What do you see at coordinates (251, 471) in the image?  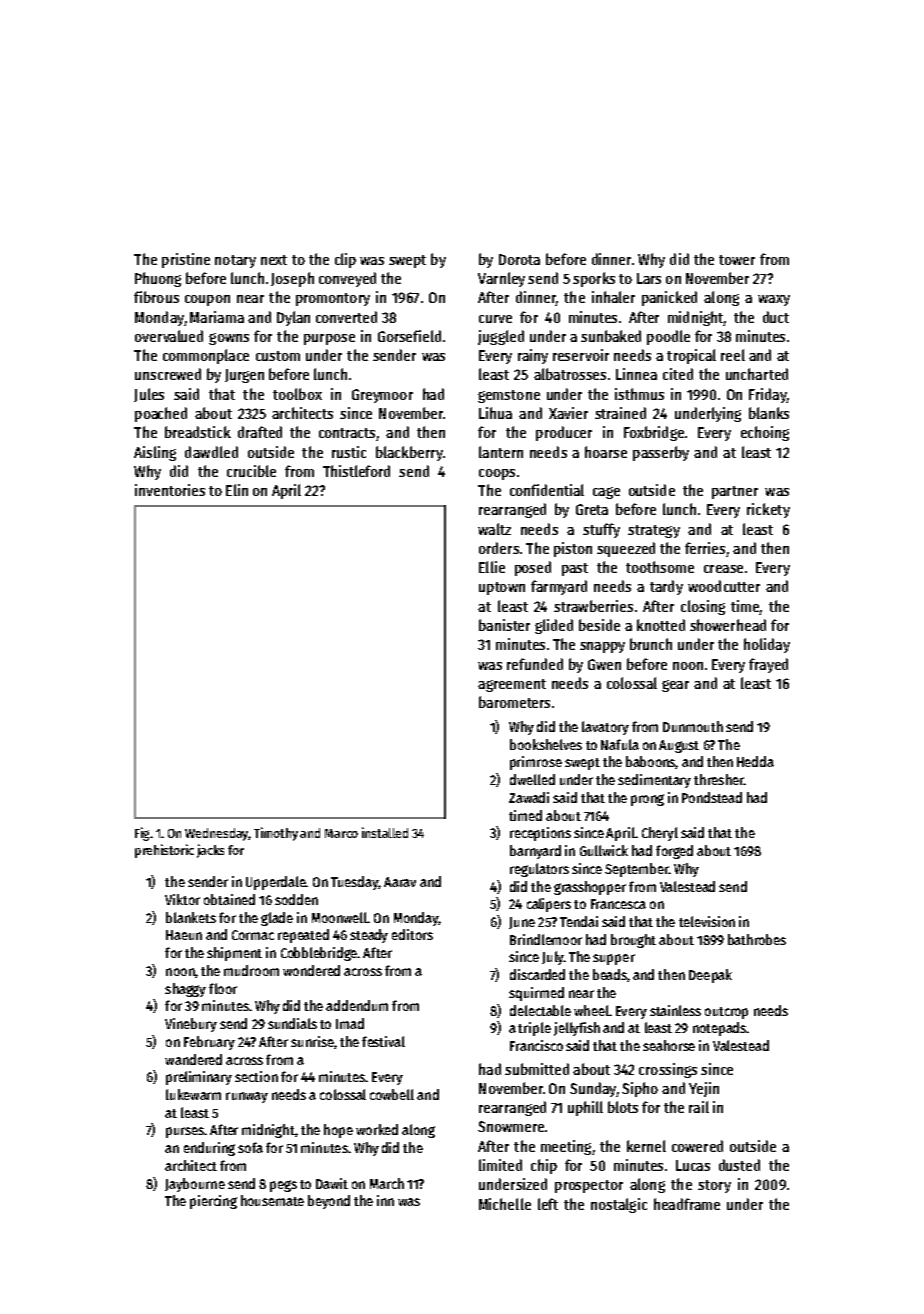 I see `crucible` at bounding box center [251, 471].
